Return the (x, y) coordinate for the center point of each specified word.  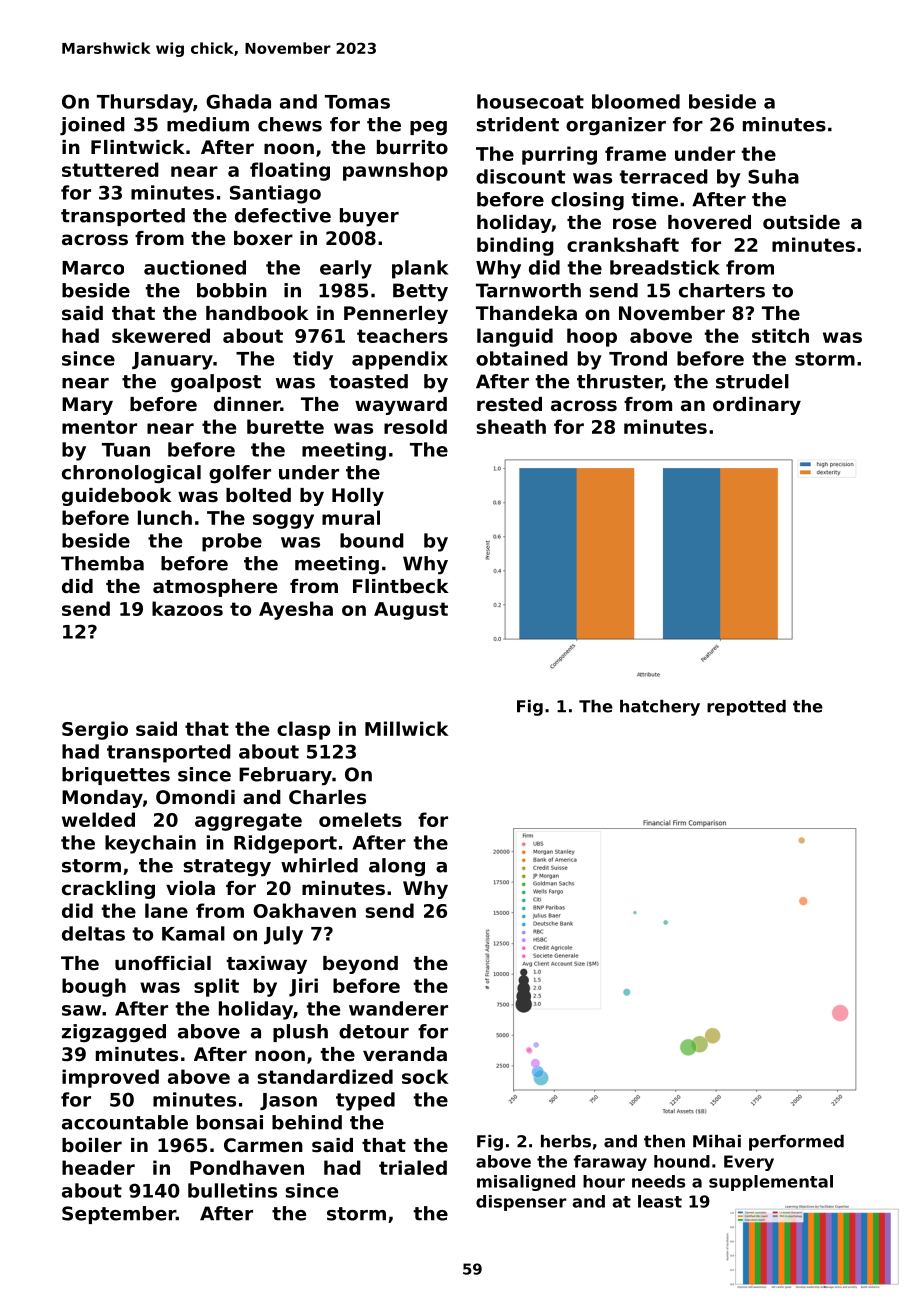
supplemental (771, 1183)
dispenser (521, 1203)
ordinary (757, 406)
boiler (92, 1145)
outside (801, 222)
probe (232, 542)
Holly (358, 497)
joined (92, 126)
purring (559, 155)
